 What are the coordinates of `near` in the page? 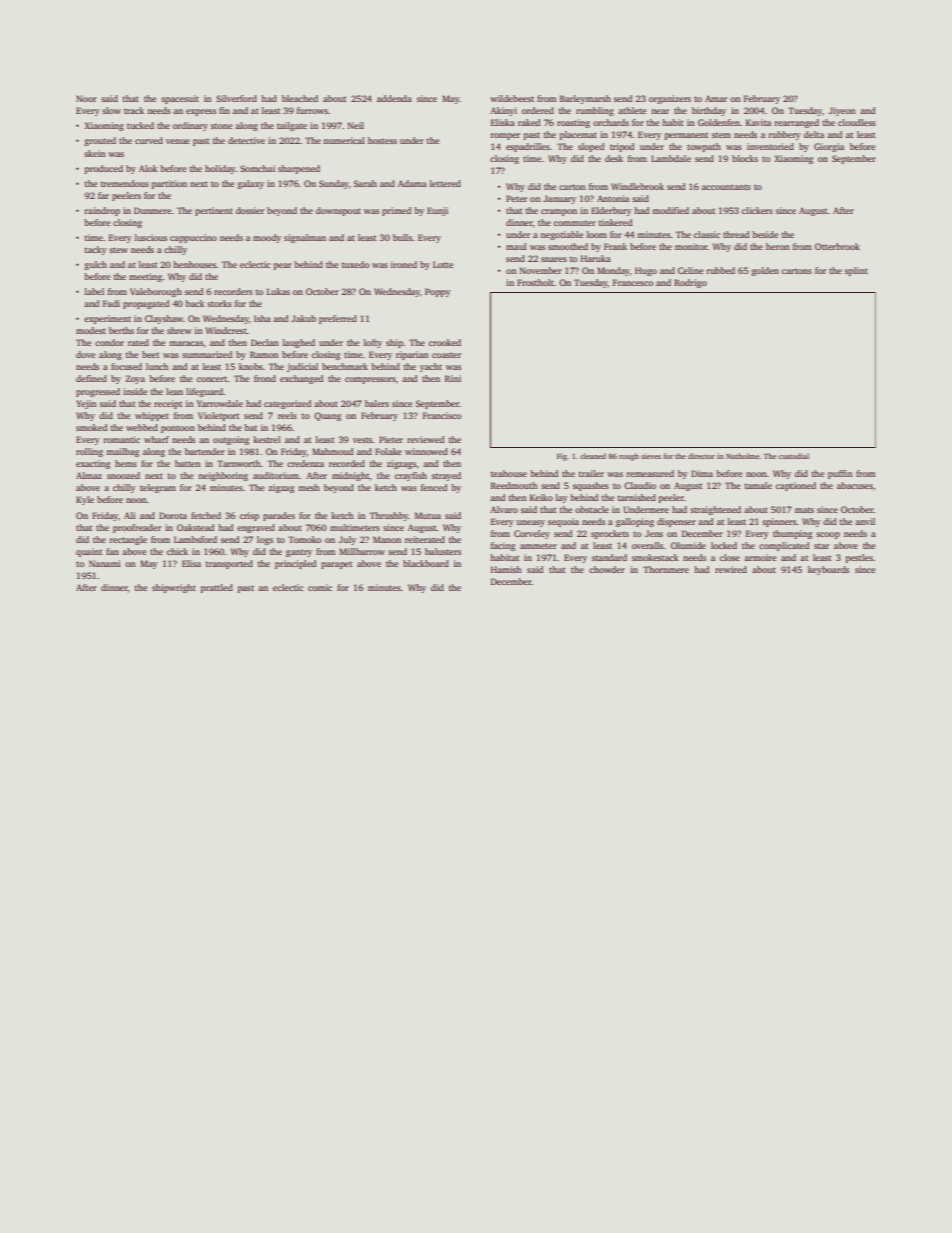 It's located at (660, 111).
